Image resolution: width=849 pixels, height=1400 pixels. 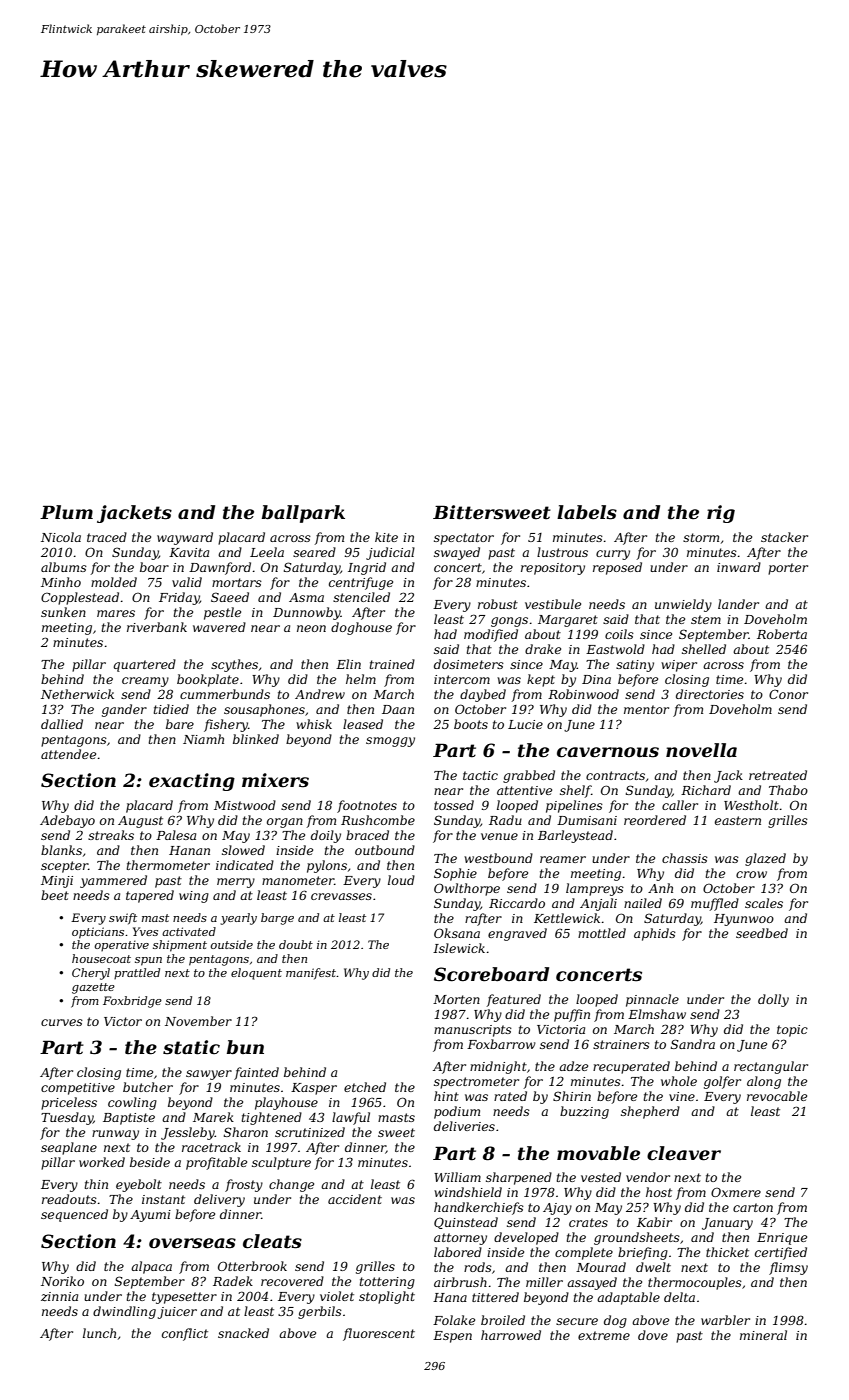 I want to click on rig, so click(x=721, y=514).
